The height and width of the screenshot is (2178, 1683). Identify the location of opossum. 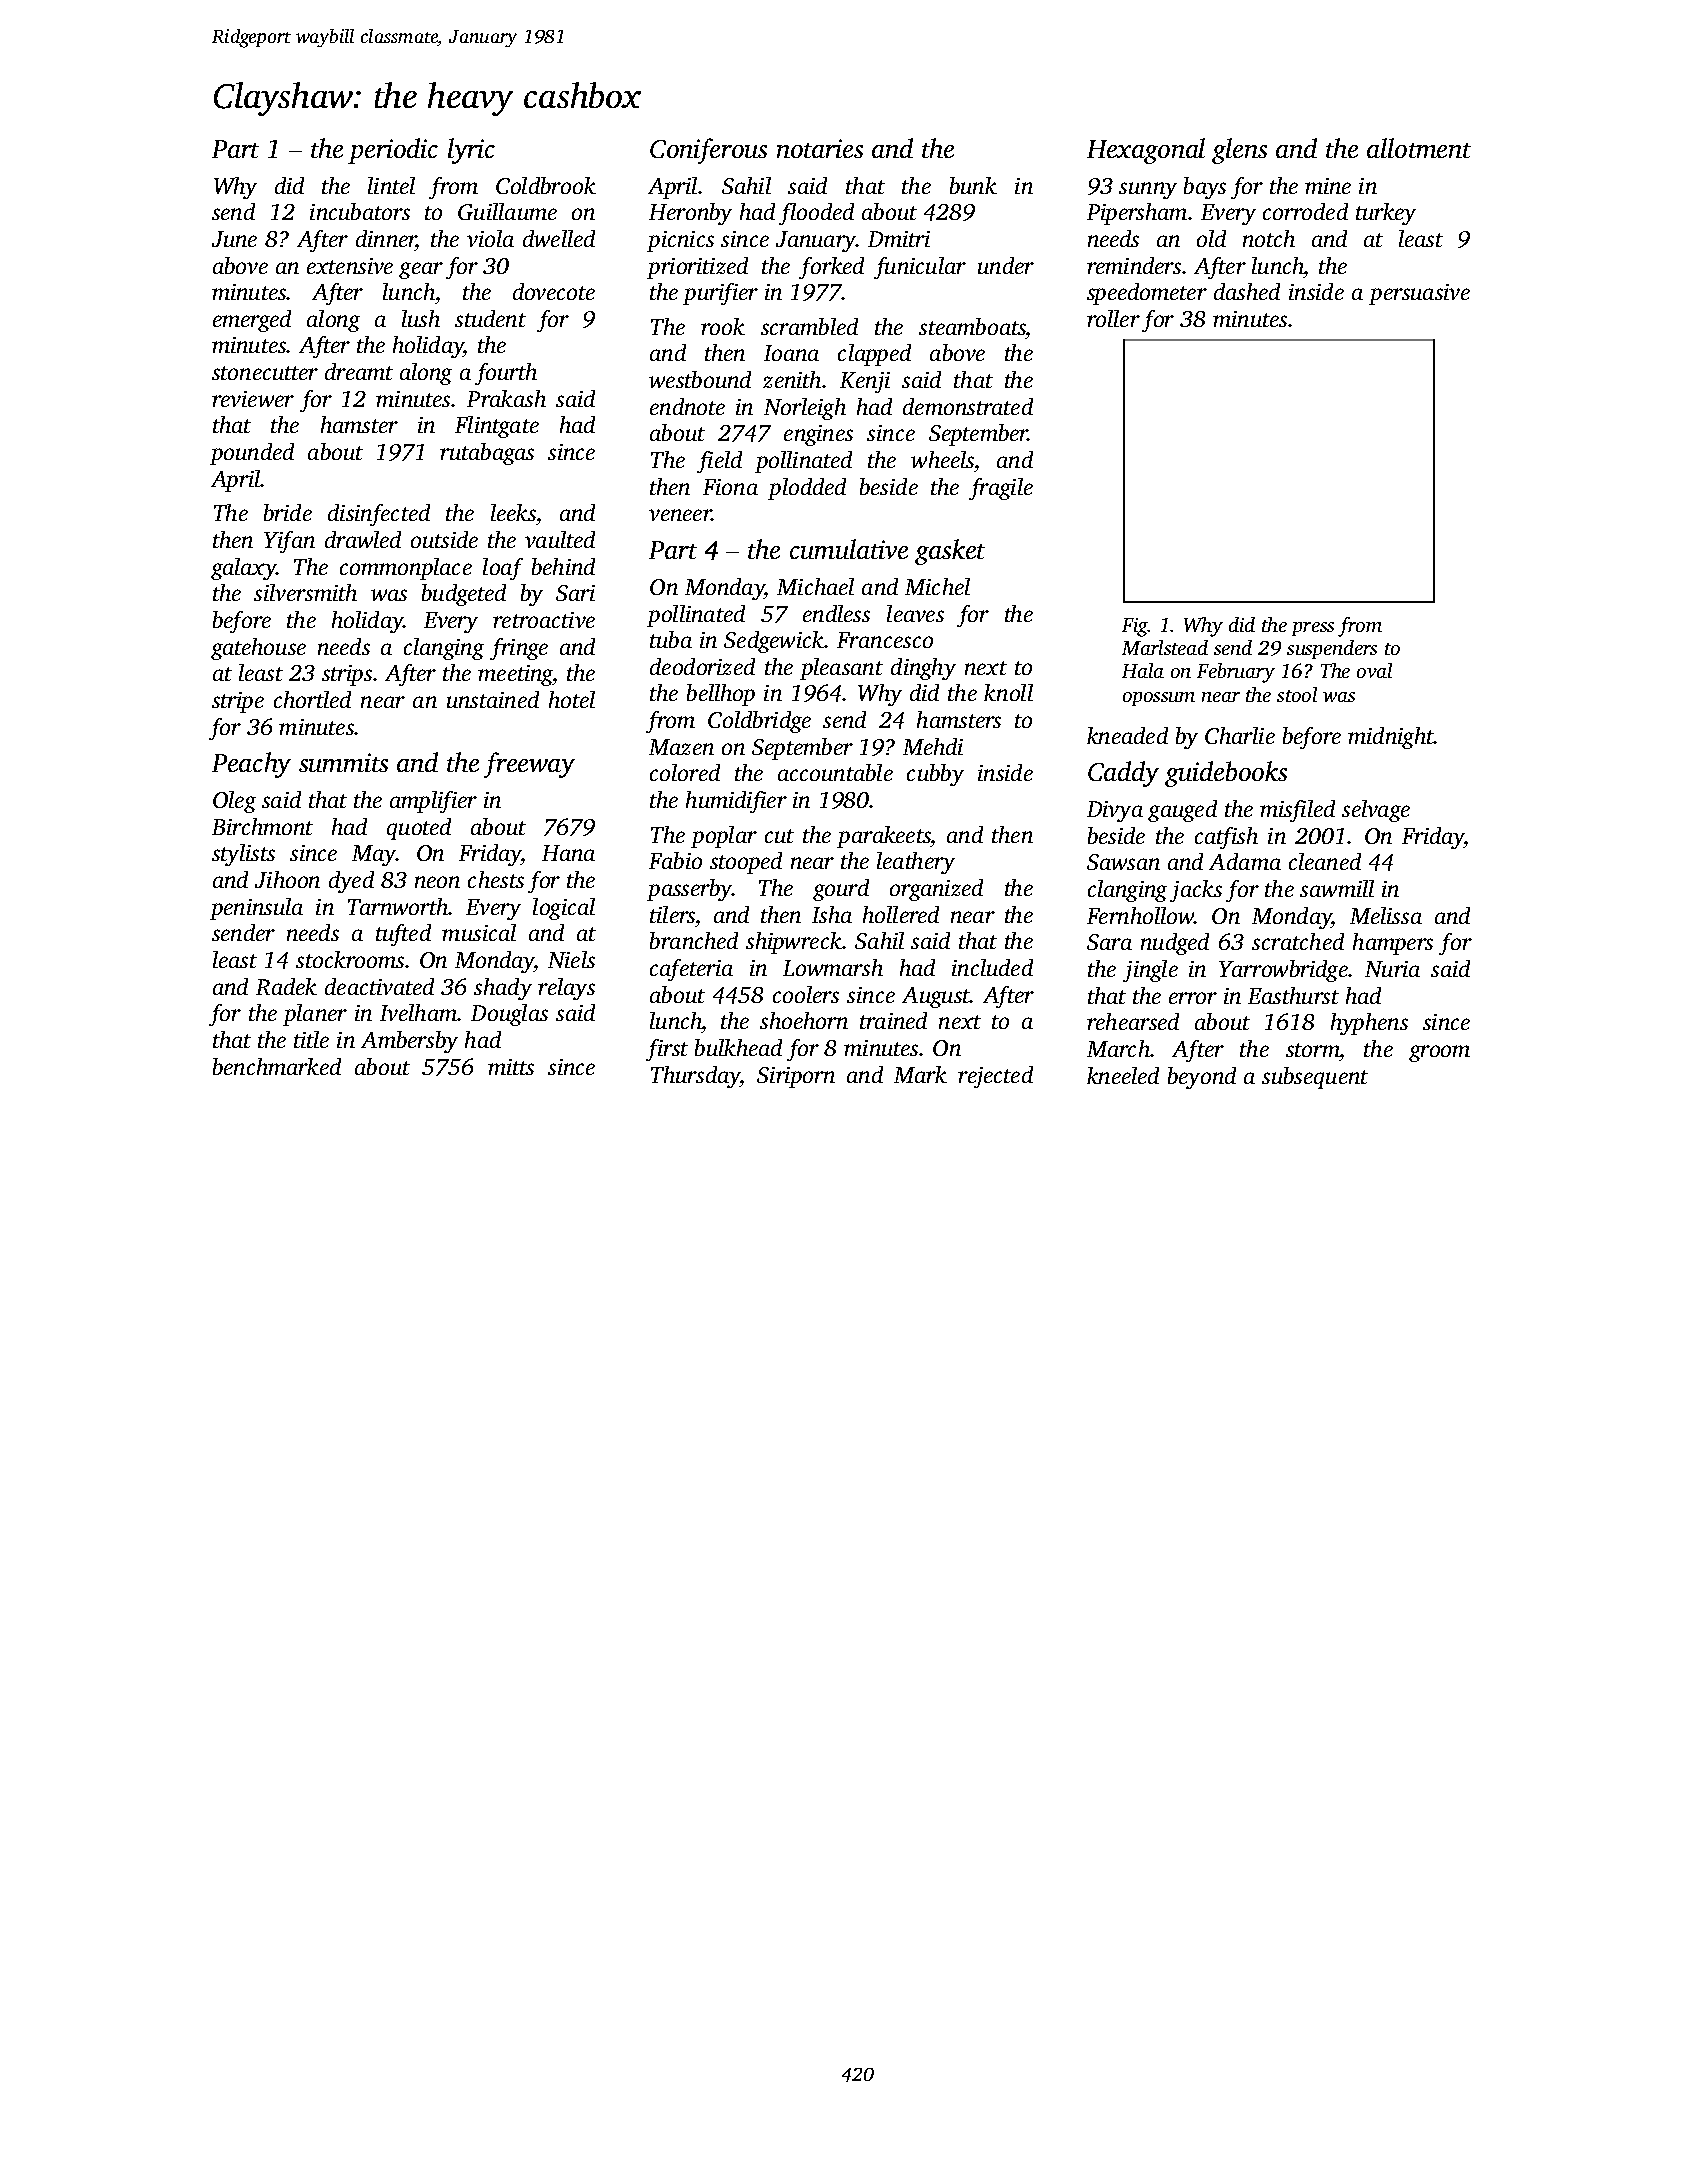
(1159, 699).
